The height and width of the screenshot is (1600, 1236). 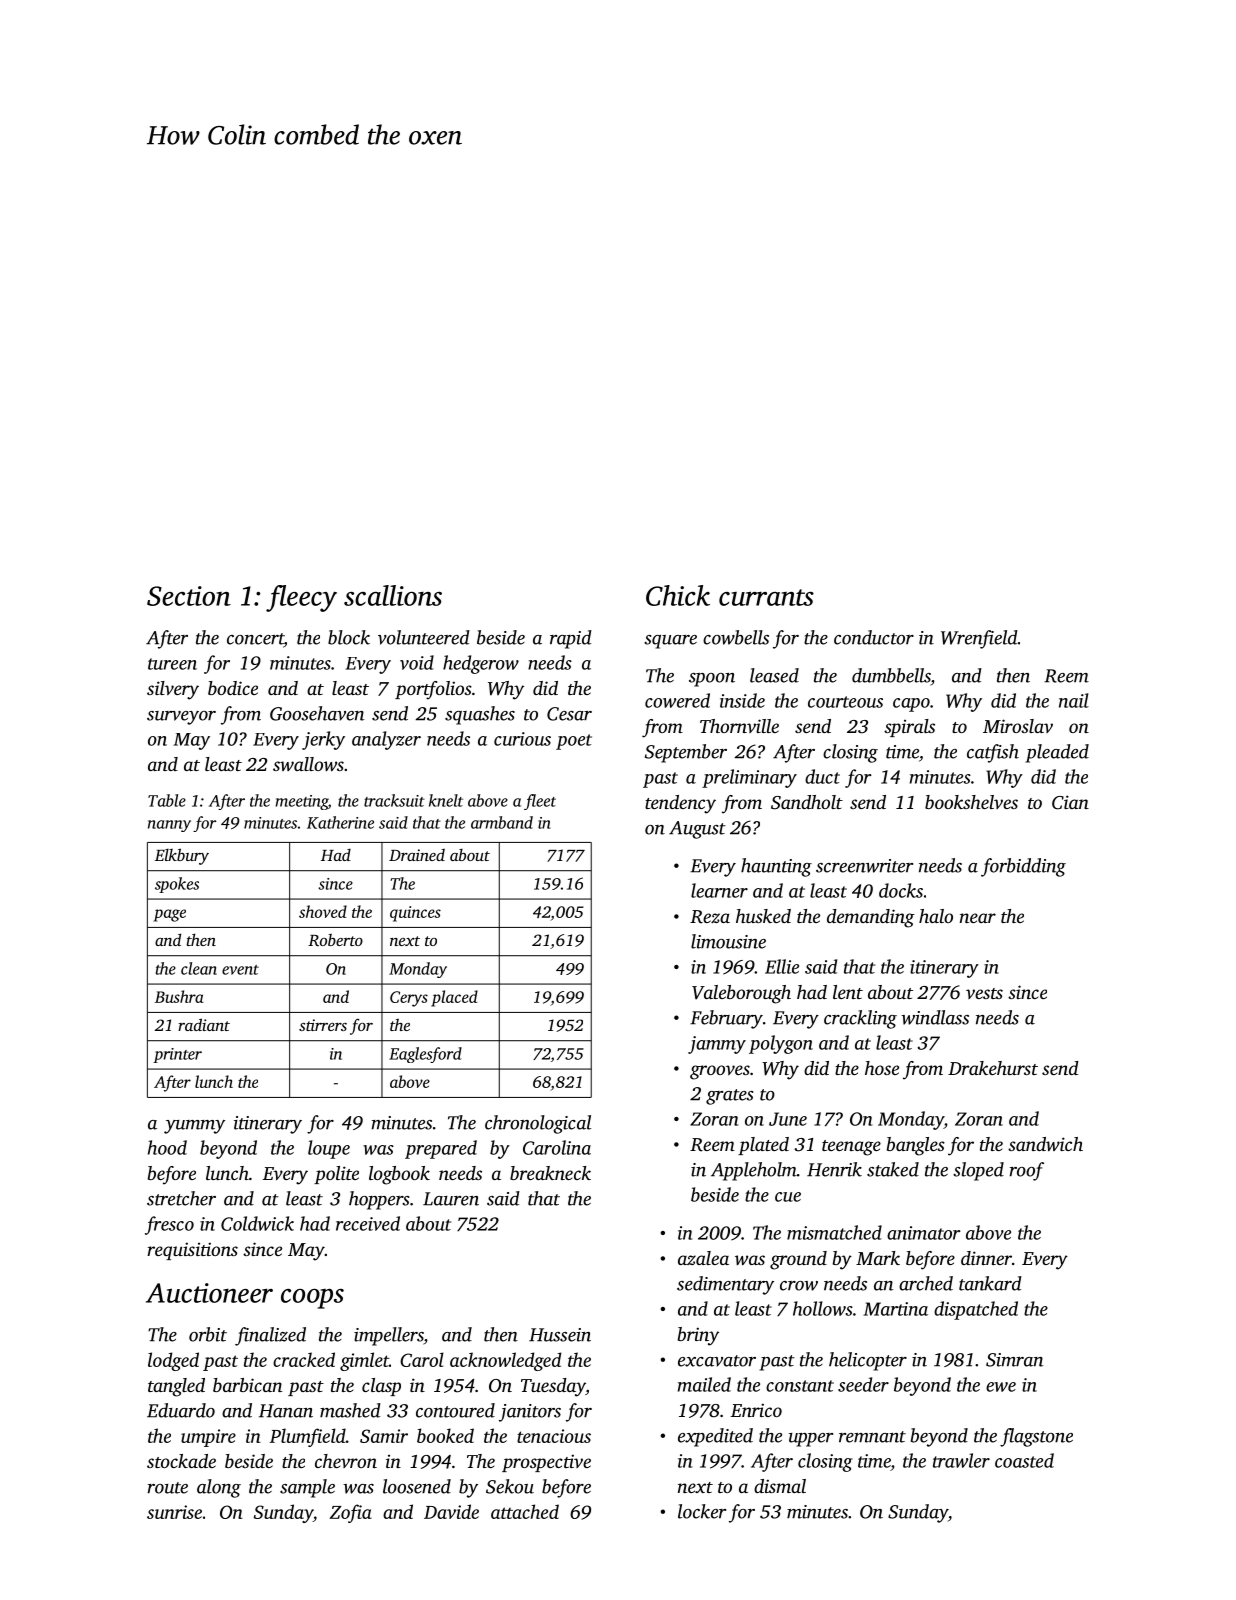 I want to click on courteous, so click(x=845, y=702).
